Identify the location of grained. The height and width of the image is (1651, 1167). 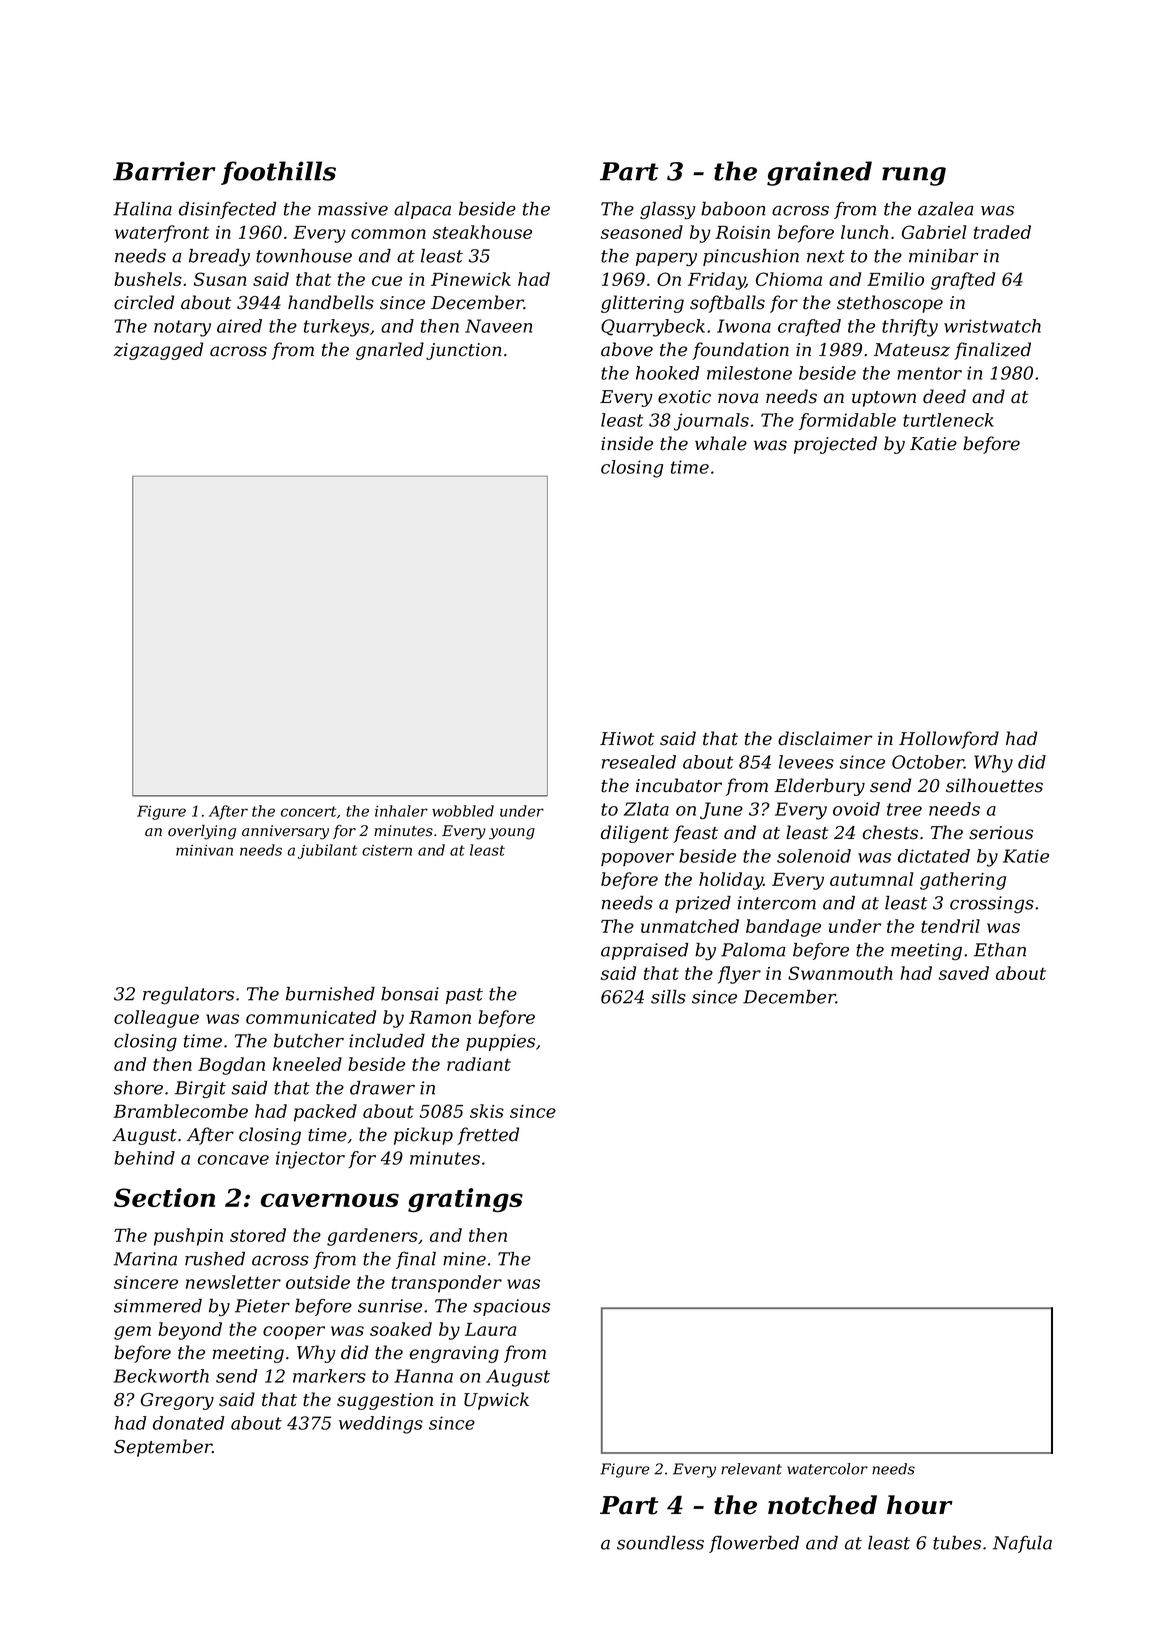
(819, 173).
